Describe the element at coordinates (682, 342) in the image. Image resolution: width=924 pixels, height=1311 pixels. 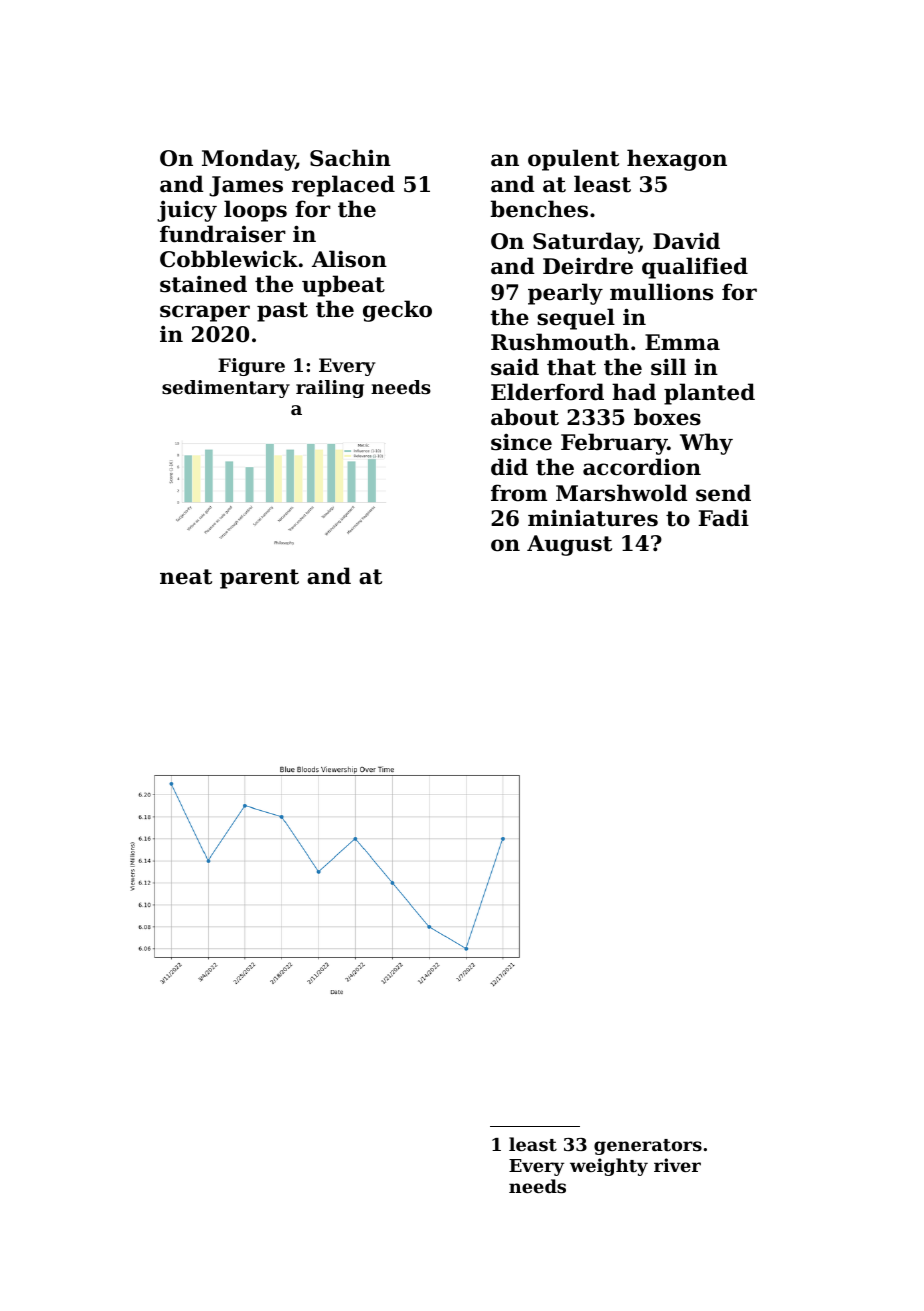
I see `Emma` at that location.
